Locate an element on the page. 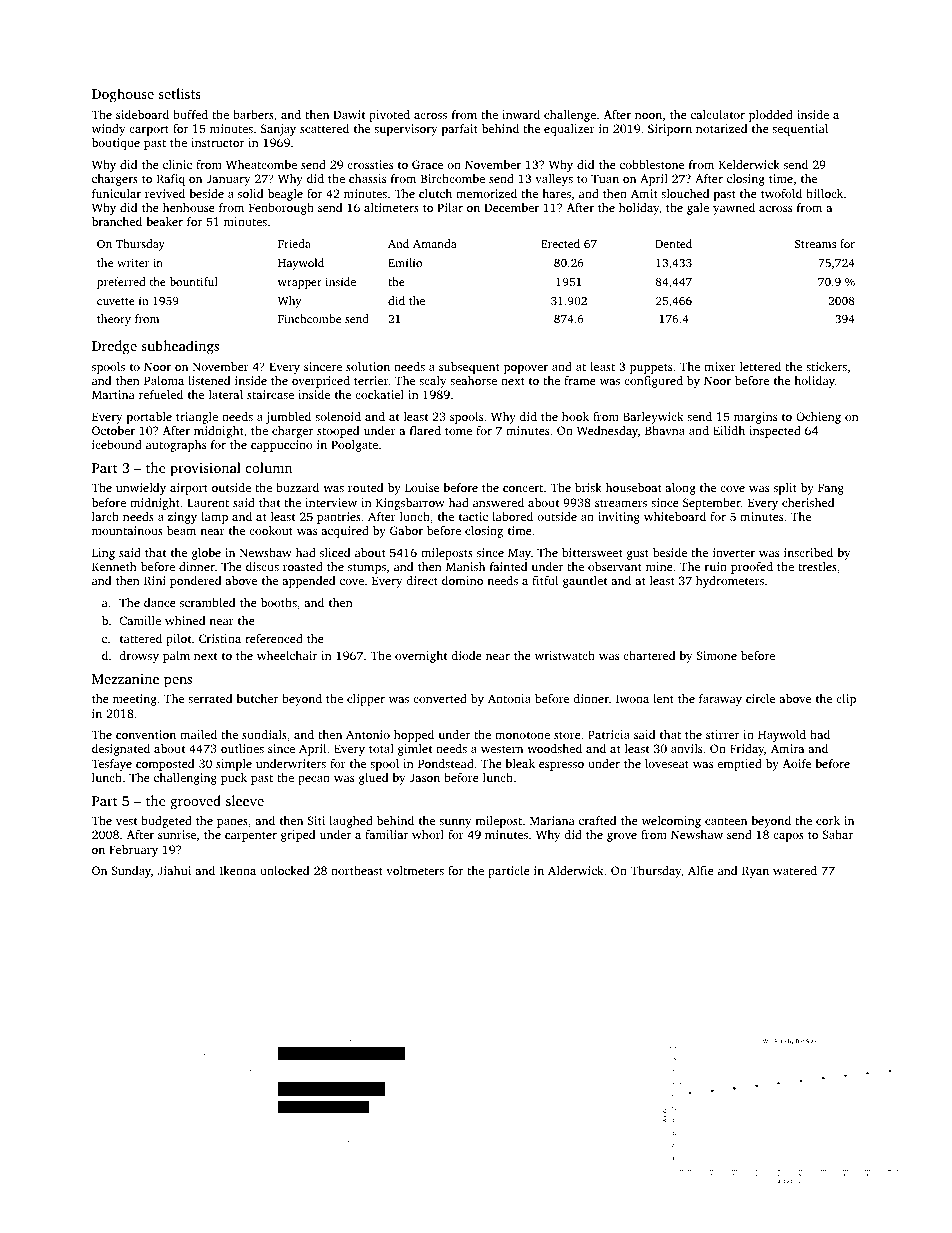  Ikenna is located at coordinates (238, 870).
